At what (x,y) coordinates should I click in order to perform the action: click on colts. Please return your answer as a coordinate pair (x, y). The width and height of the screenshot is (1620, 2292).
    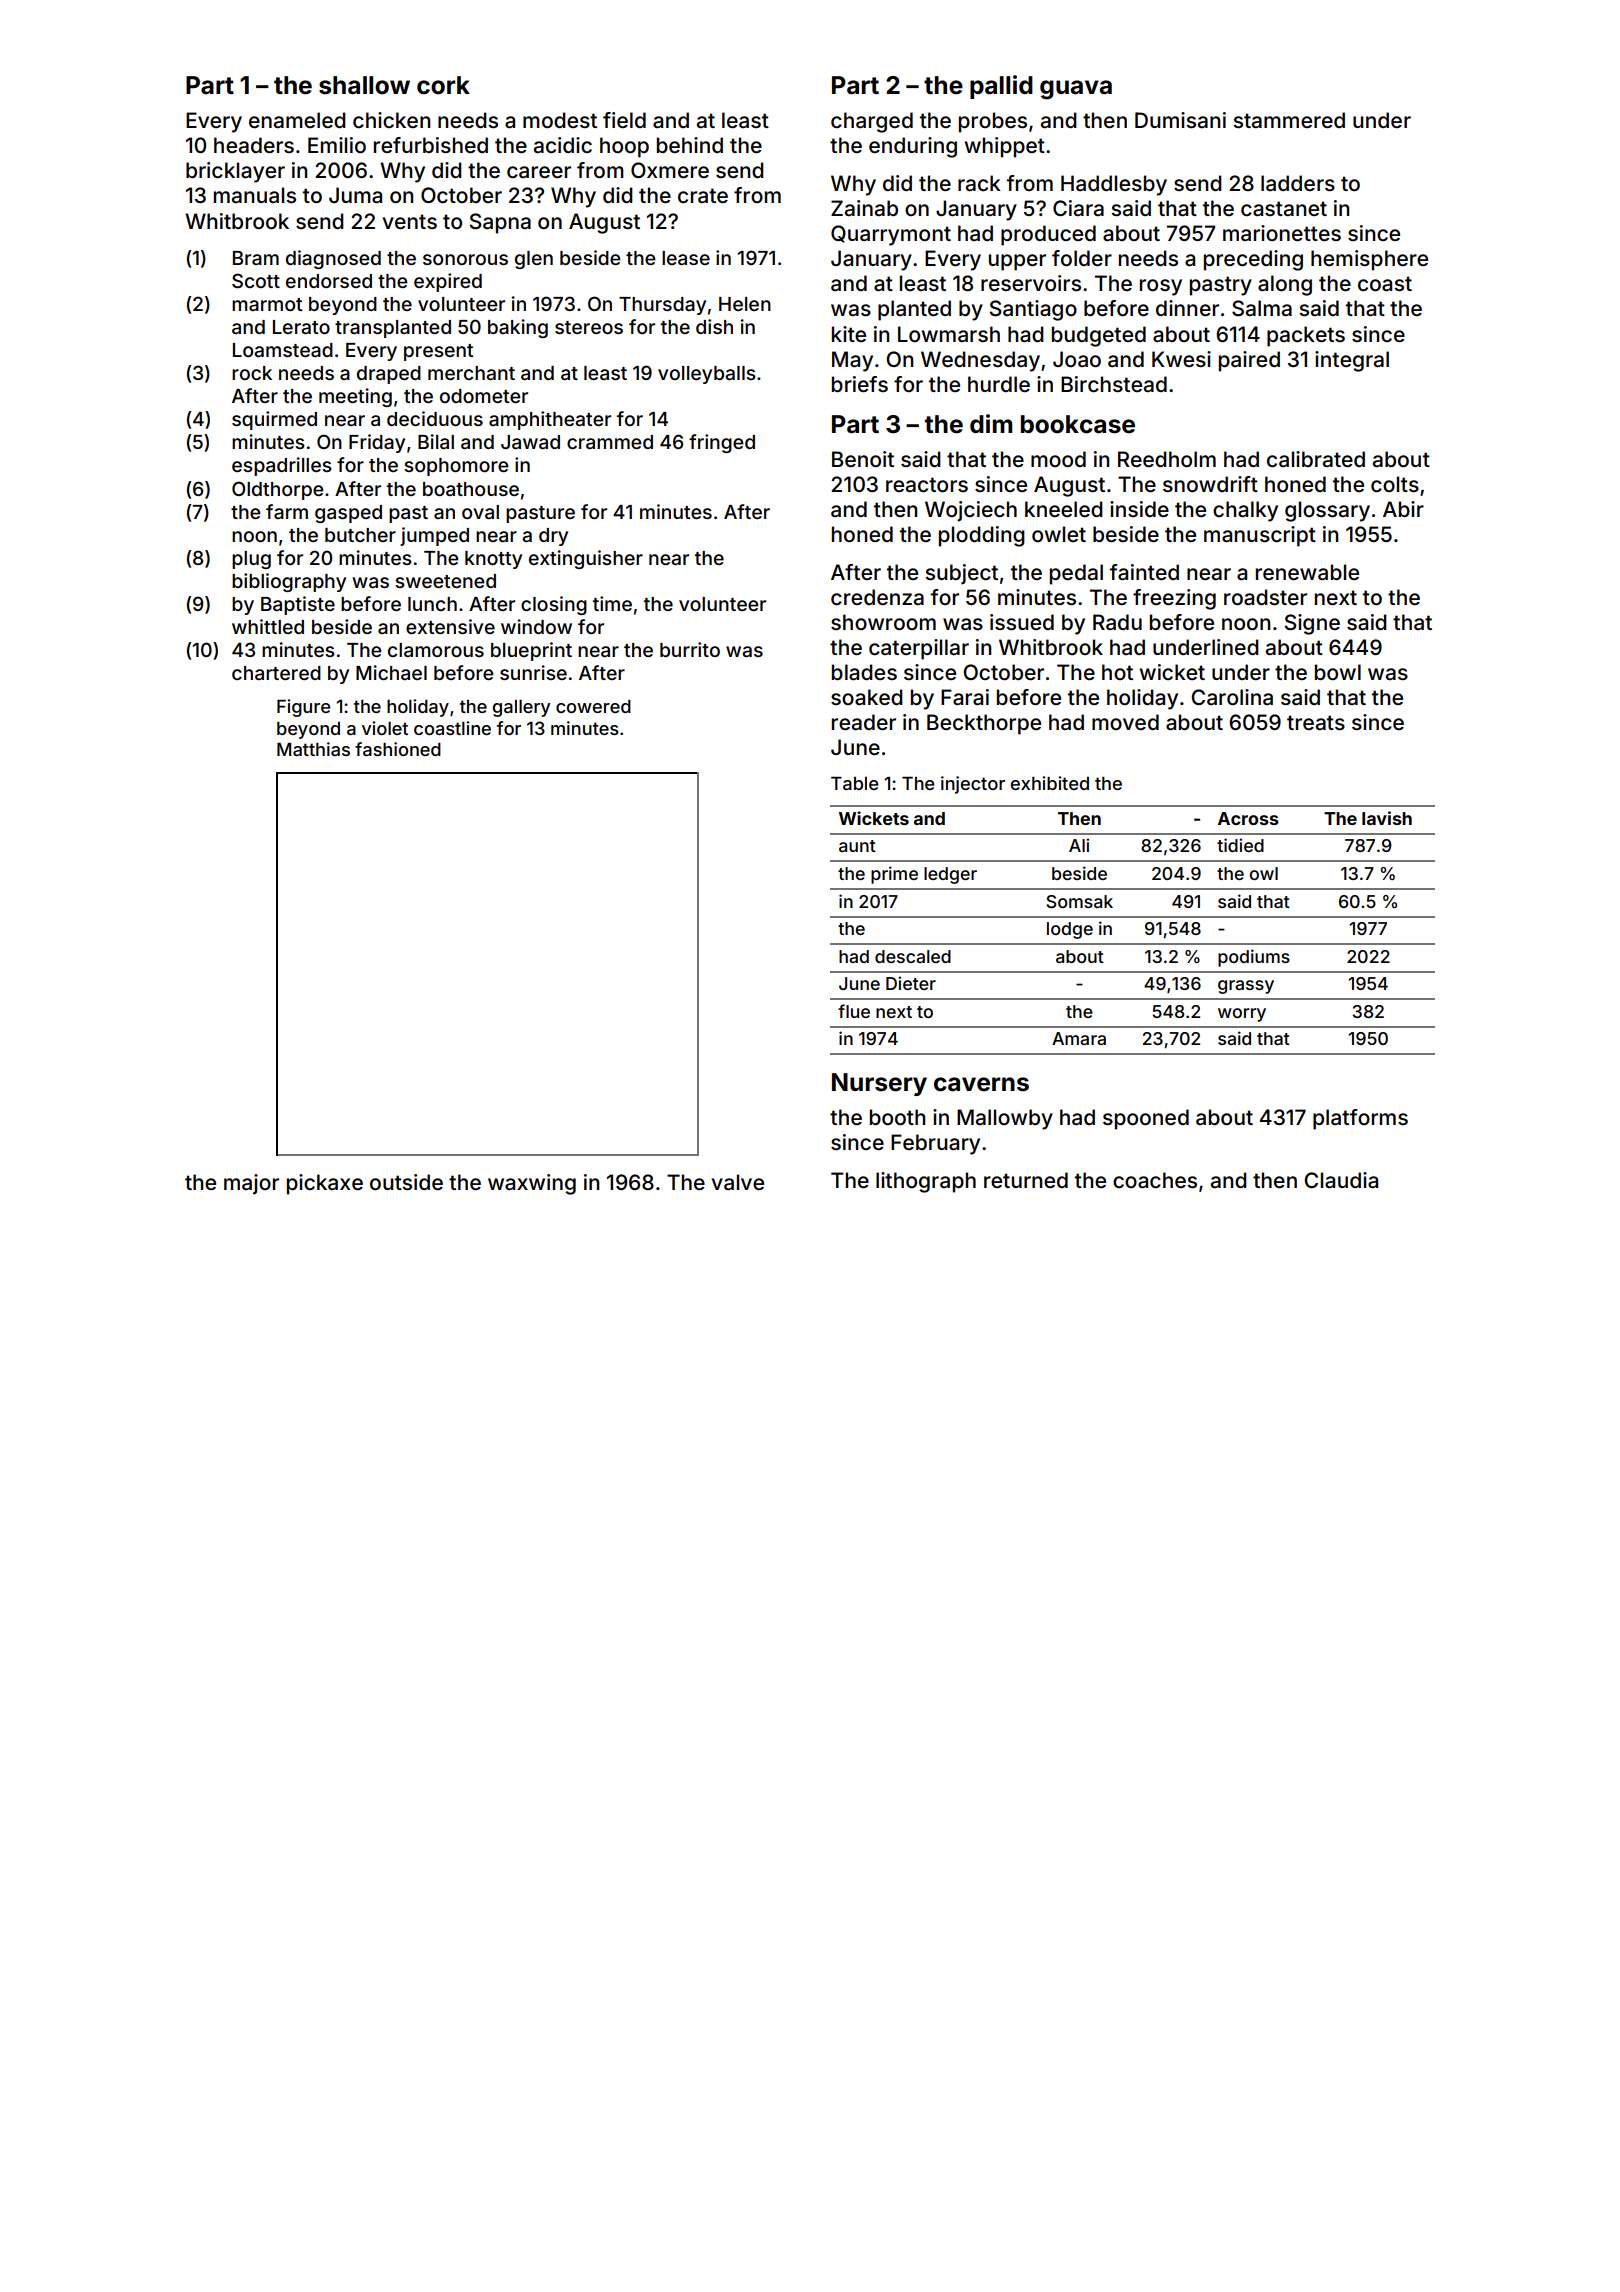
    Looking at the image, I should click on (1395, 484).
